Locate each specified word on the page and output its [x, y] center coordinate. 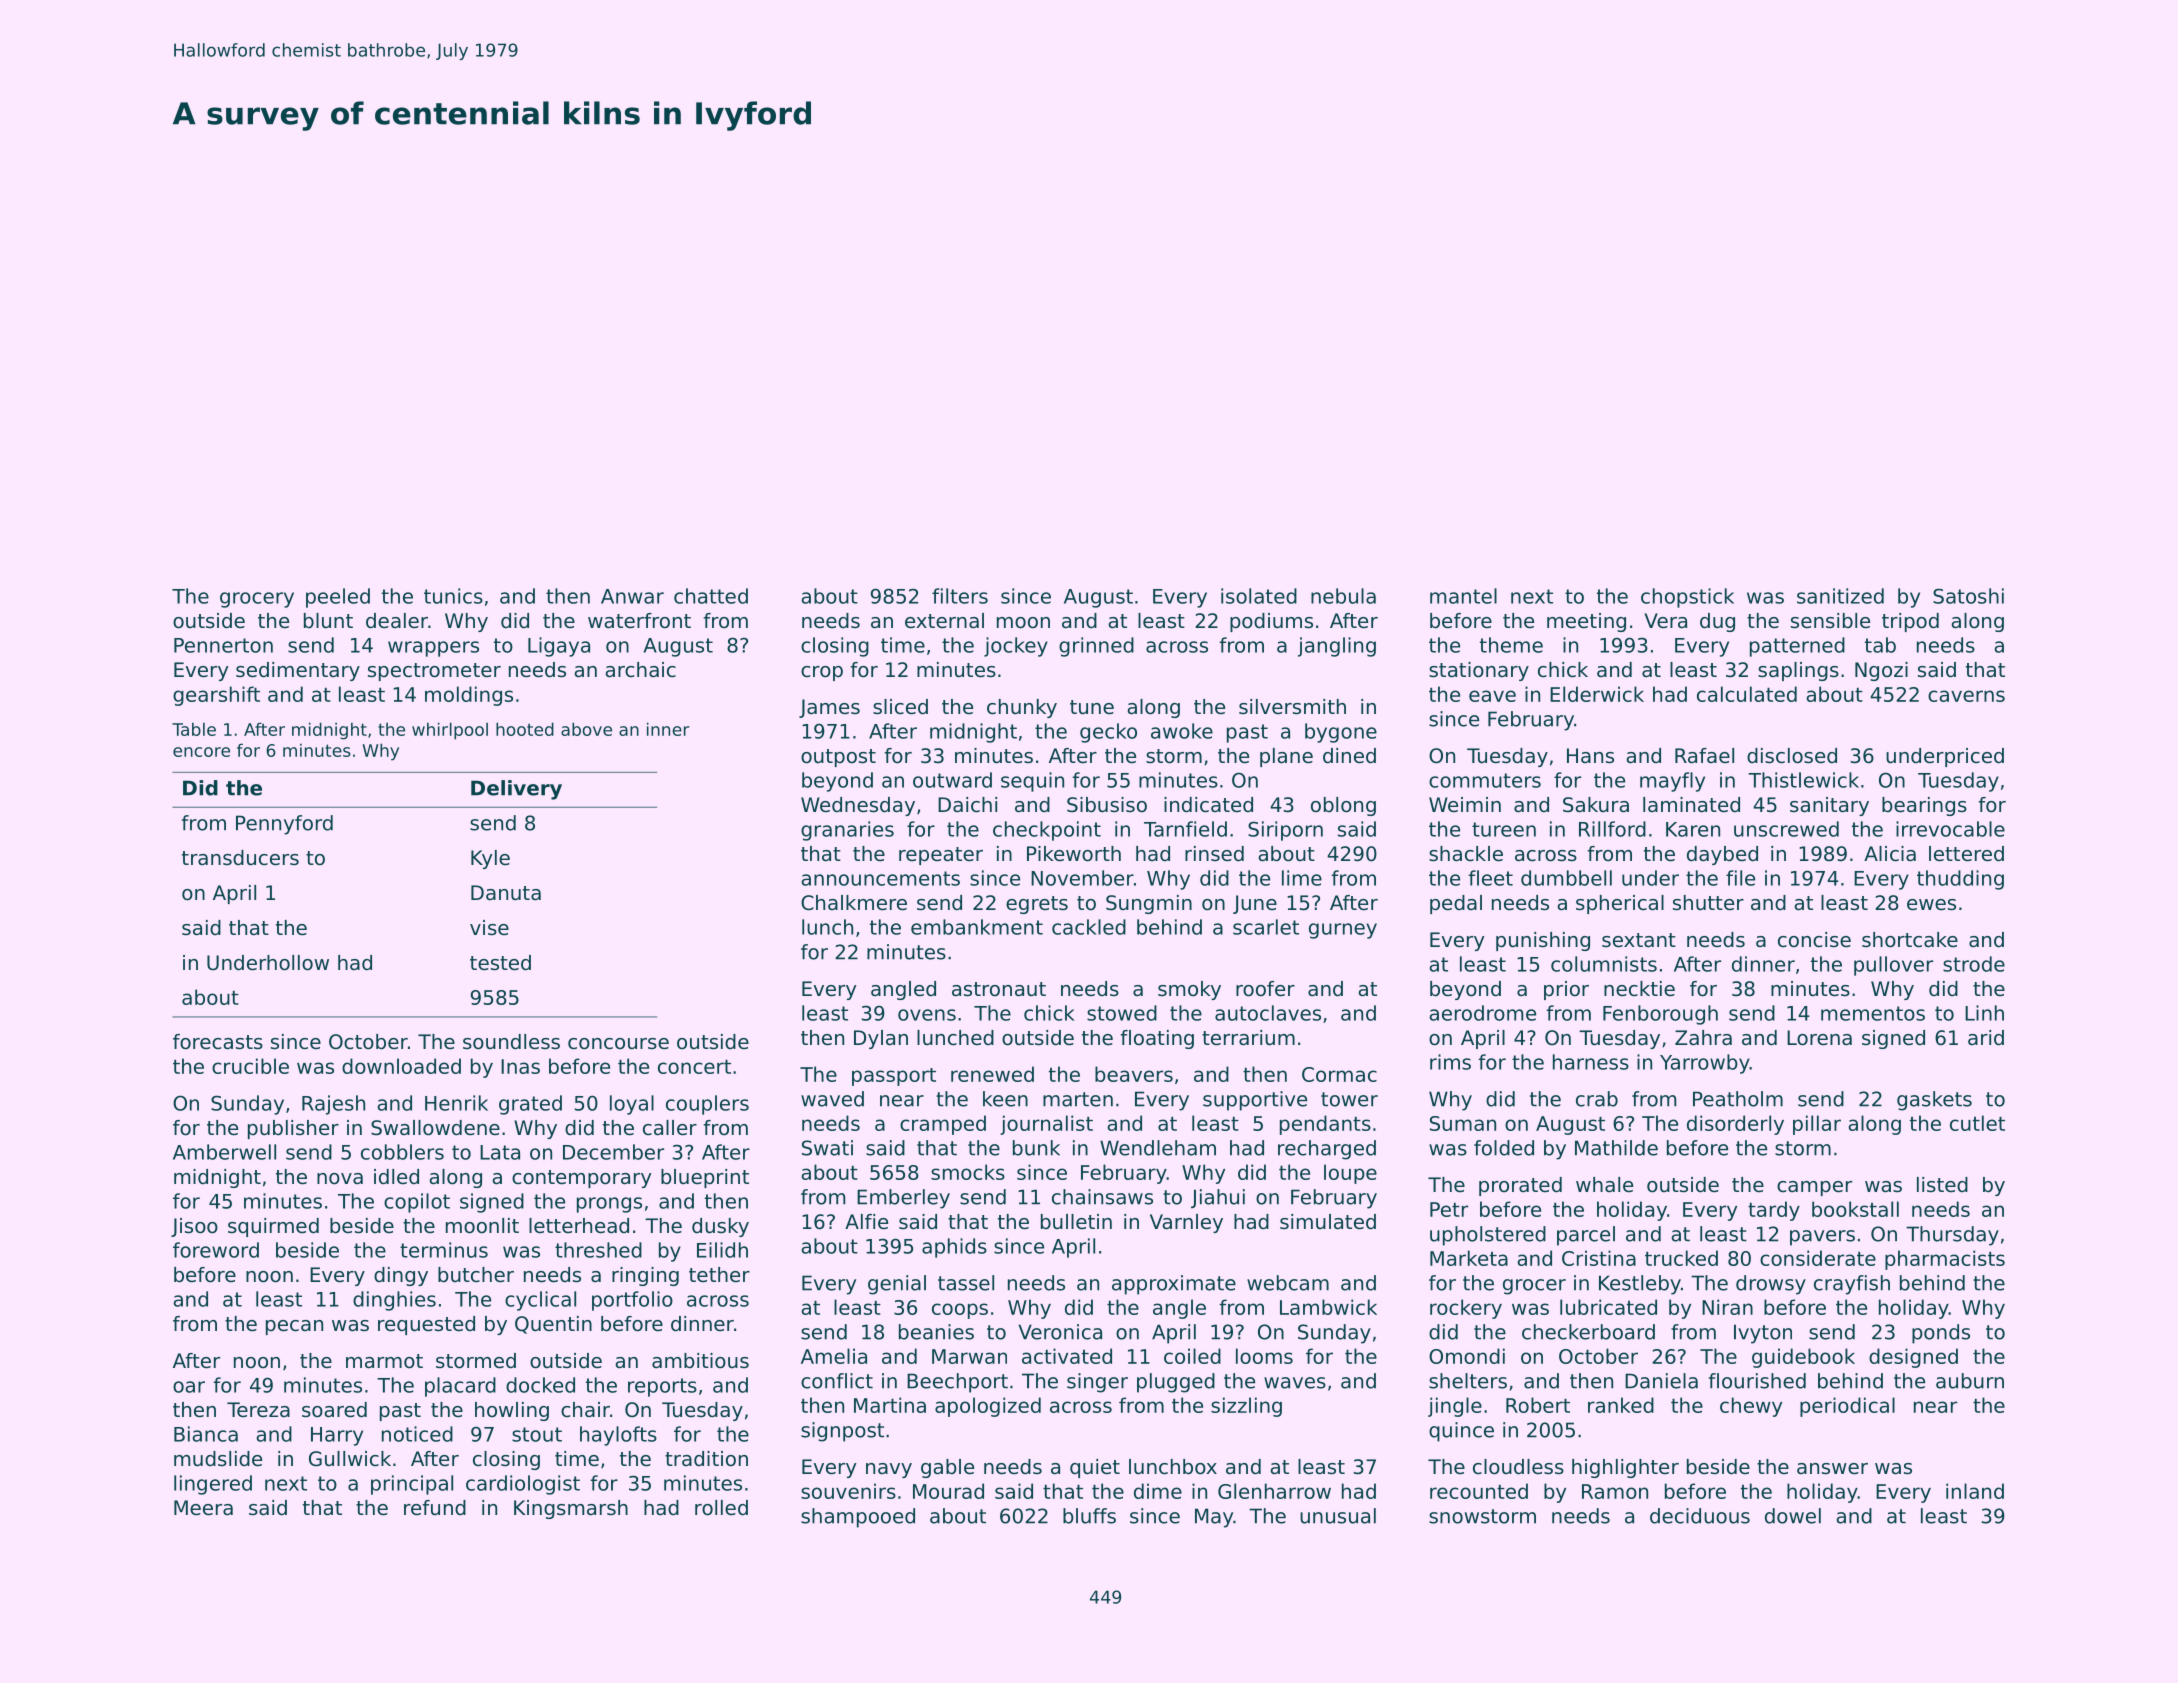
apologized [988, 1407]
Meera [203, 1508]
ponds [1941, 1334]
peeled [338, 598]
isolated [1259, 596]
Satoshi [1968, 596]
